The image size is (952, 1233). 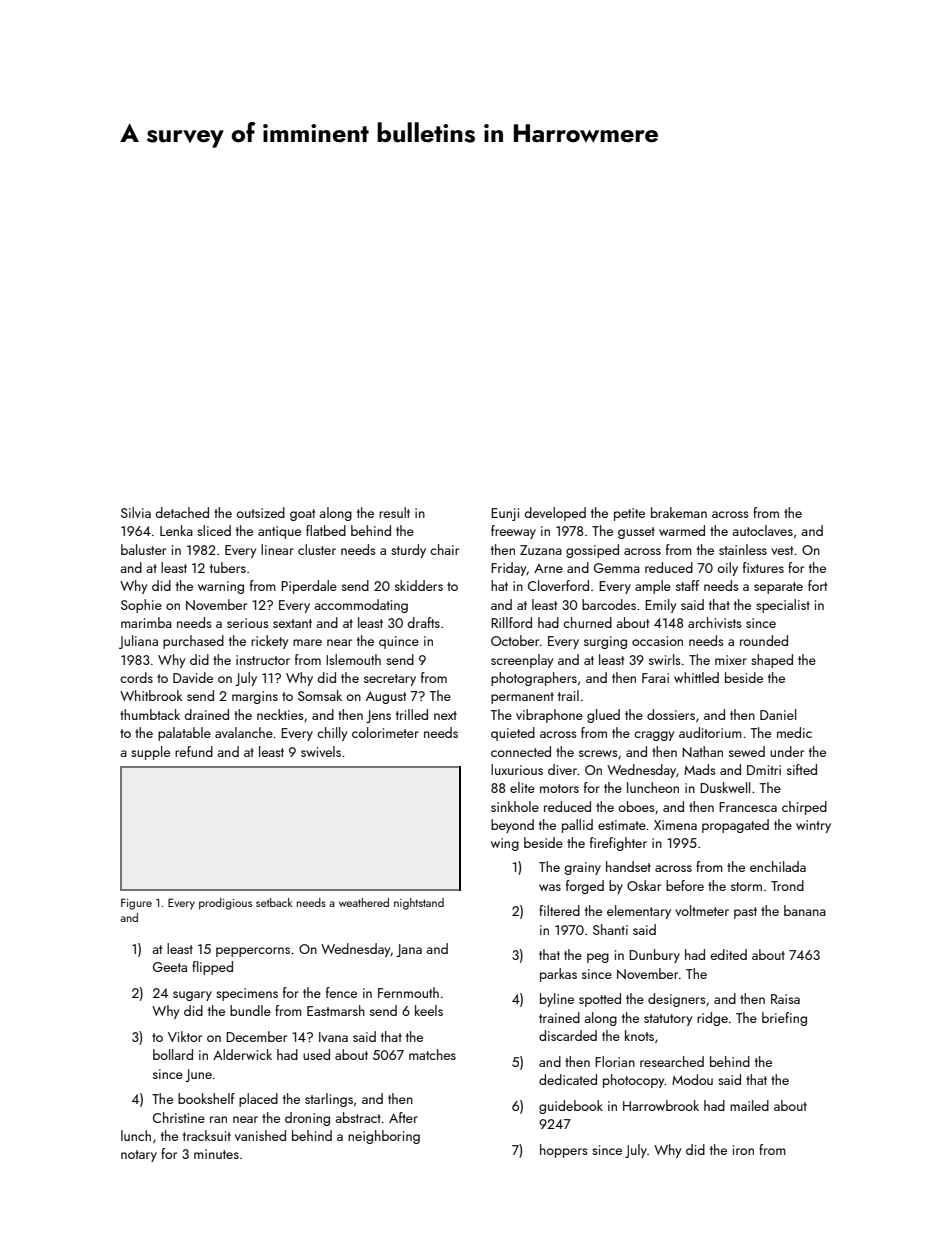 I want to click on autoclaves, so click(x=763, y=530).
